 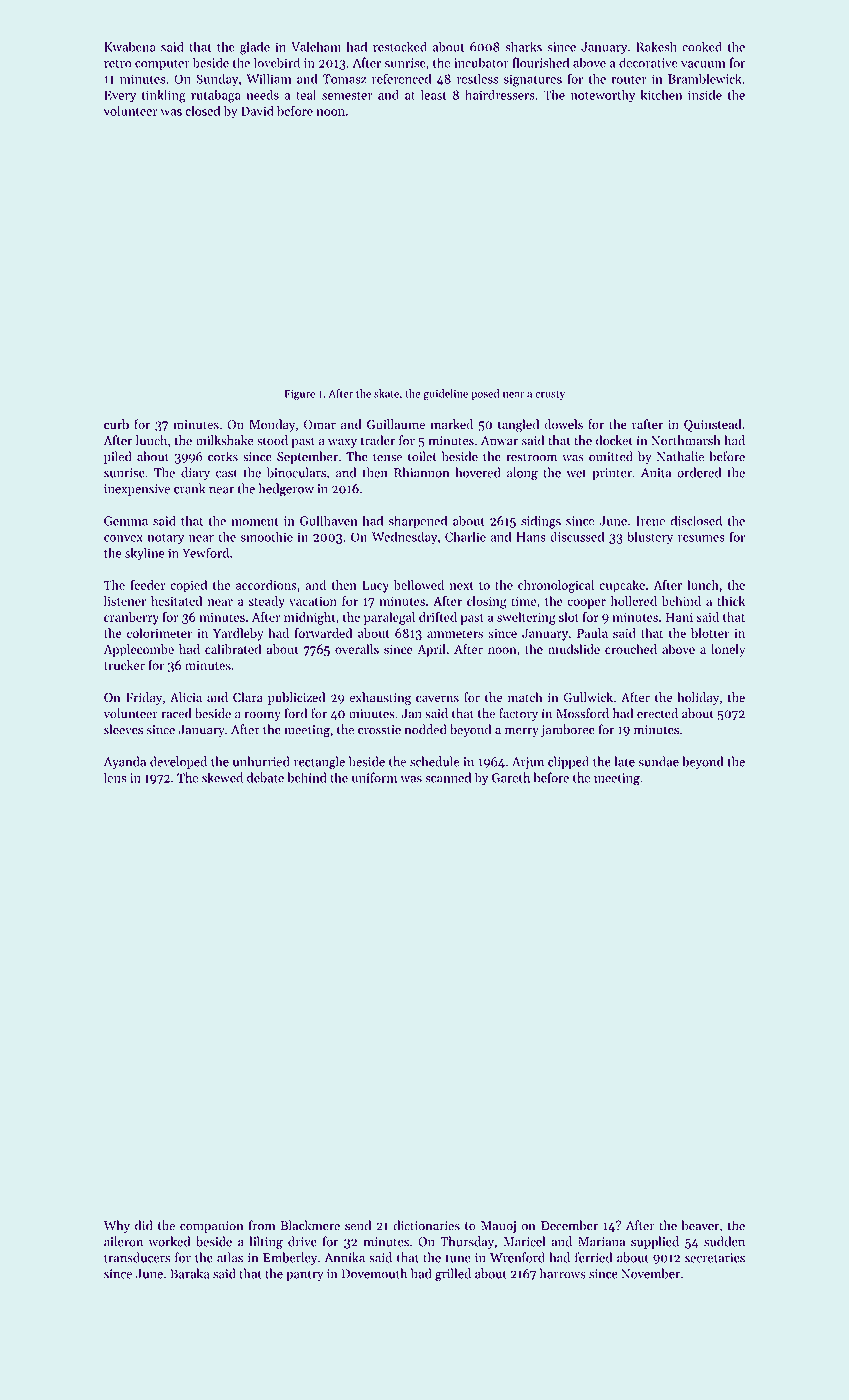 What do you see at coordinates (523, 46) in the screenshot?
I see `sharks` at bounding box center [523, 46].
